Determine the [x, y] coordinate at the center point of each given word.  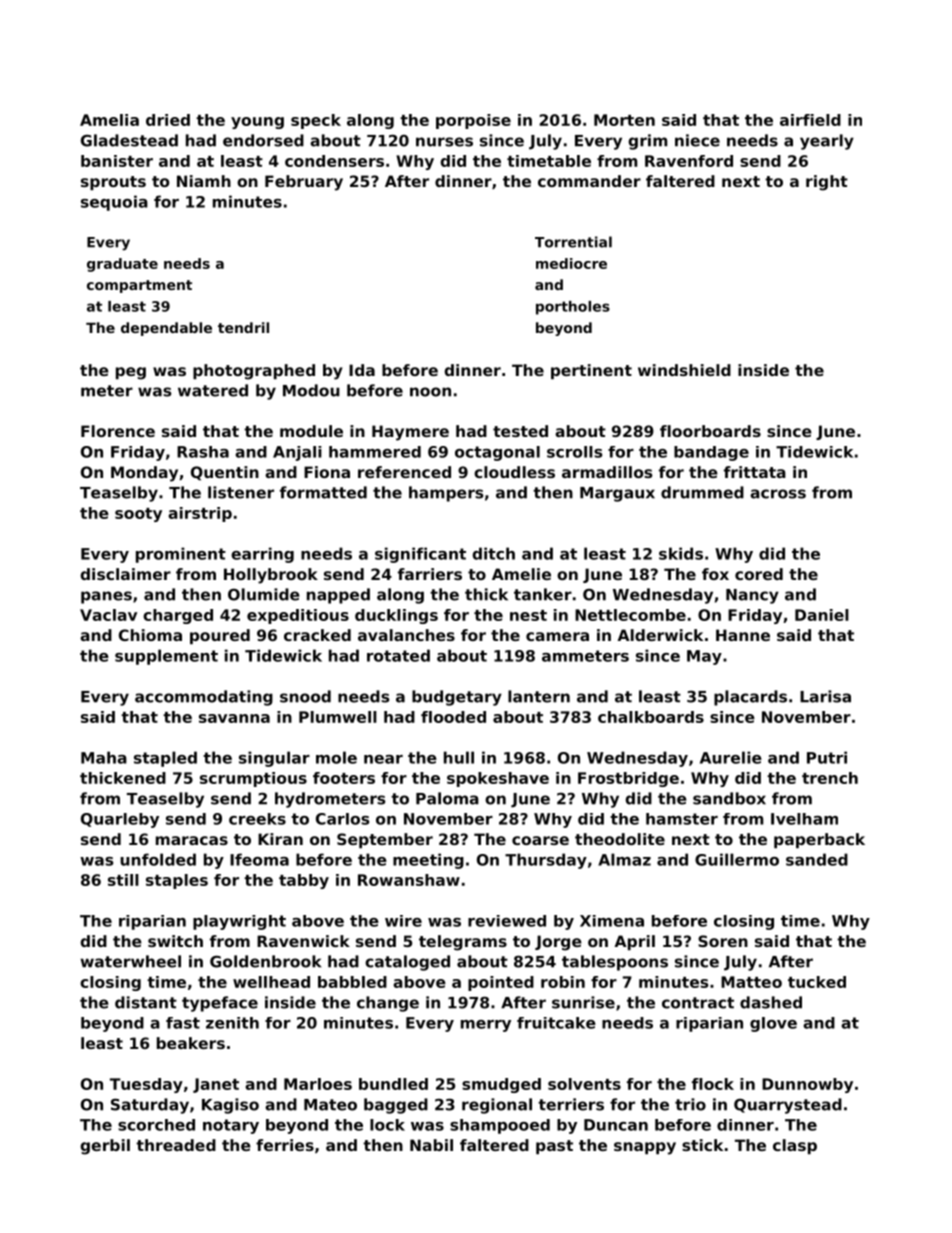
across [778, 494]
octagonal [497, 453]
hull [459, 757]
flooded [453, 717]
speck [316, 121]
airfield [810, 120]
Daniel [822, 615]
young [257, 123]
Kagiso [230, 1106]
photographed [254, 372]
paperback [819, 840]
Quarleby [120, 820]
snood [305, 696]
